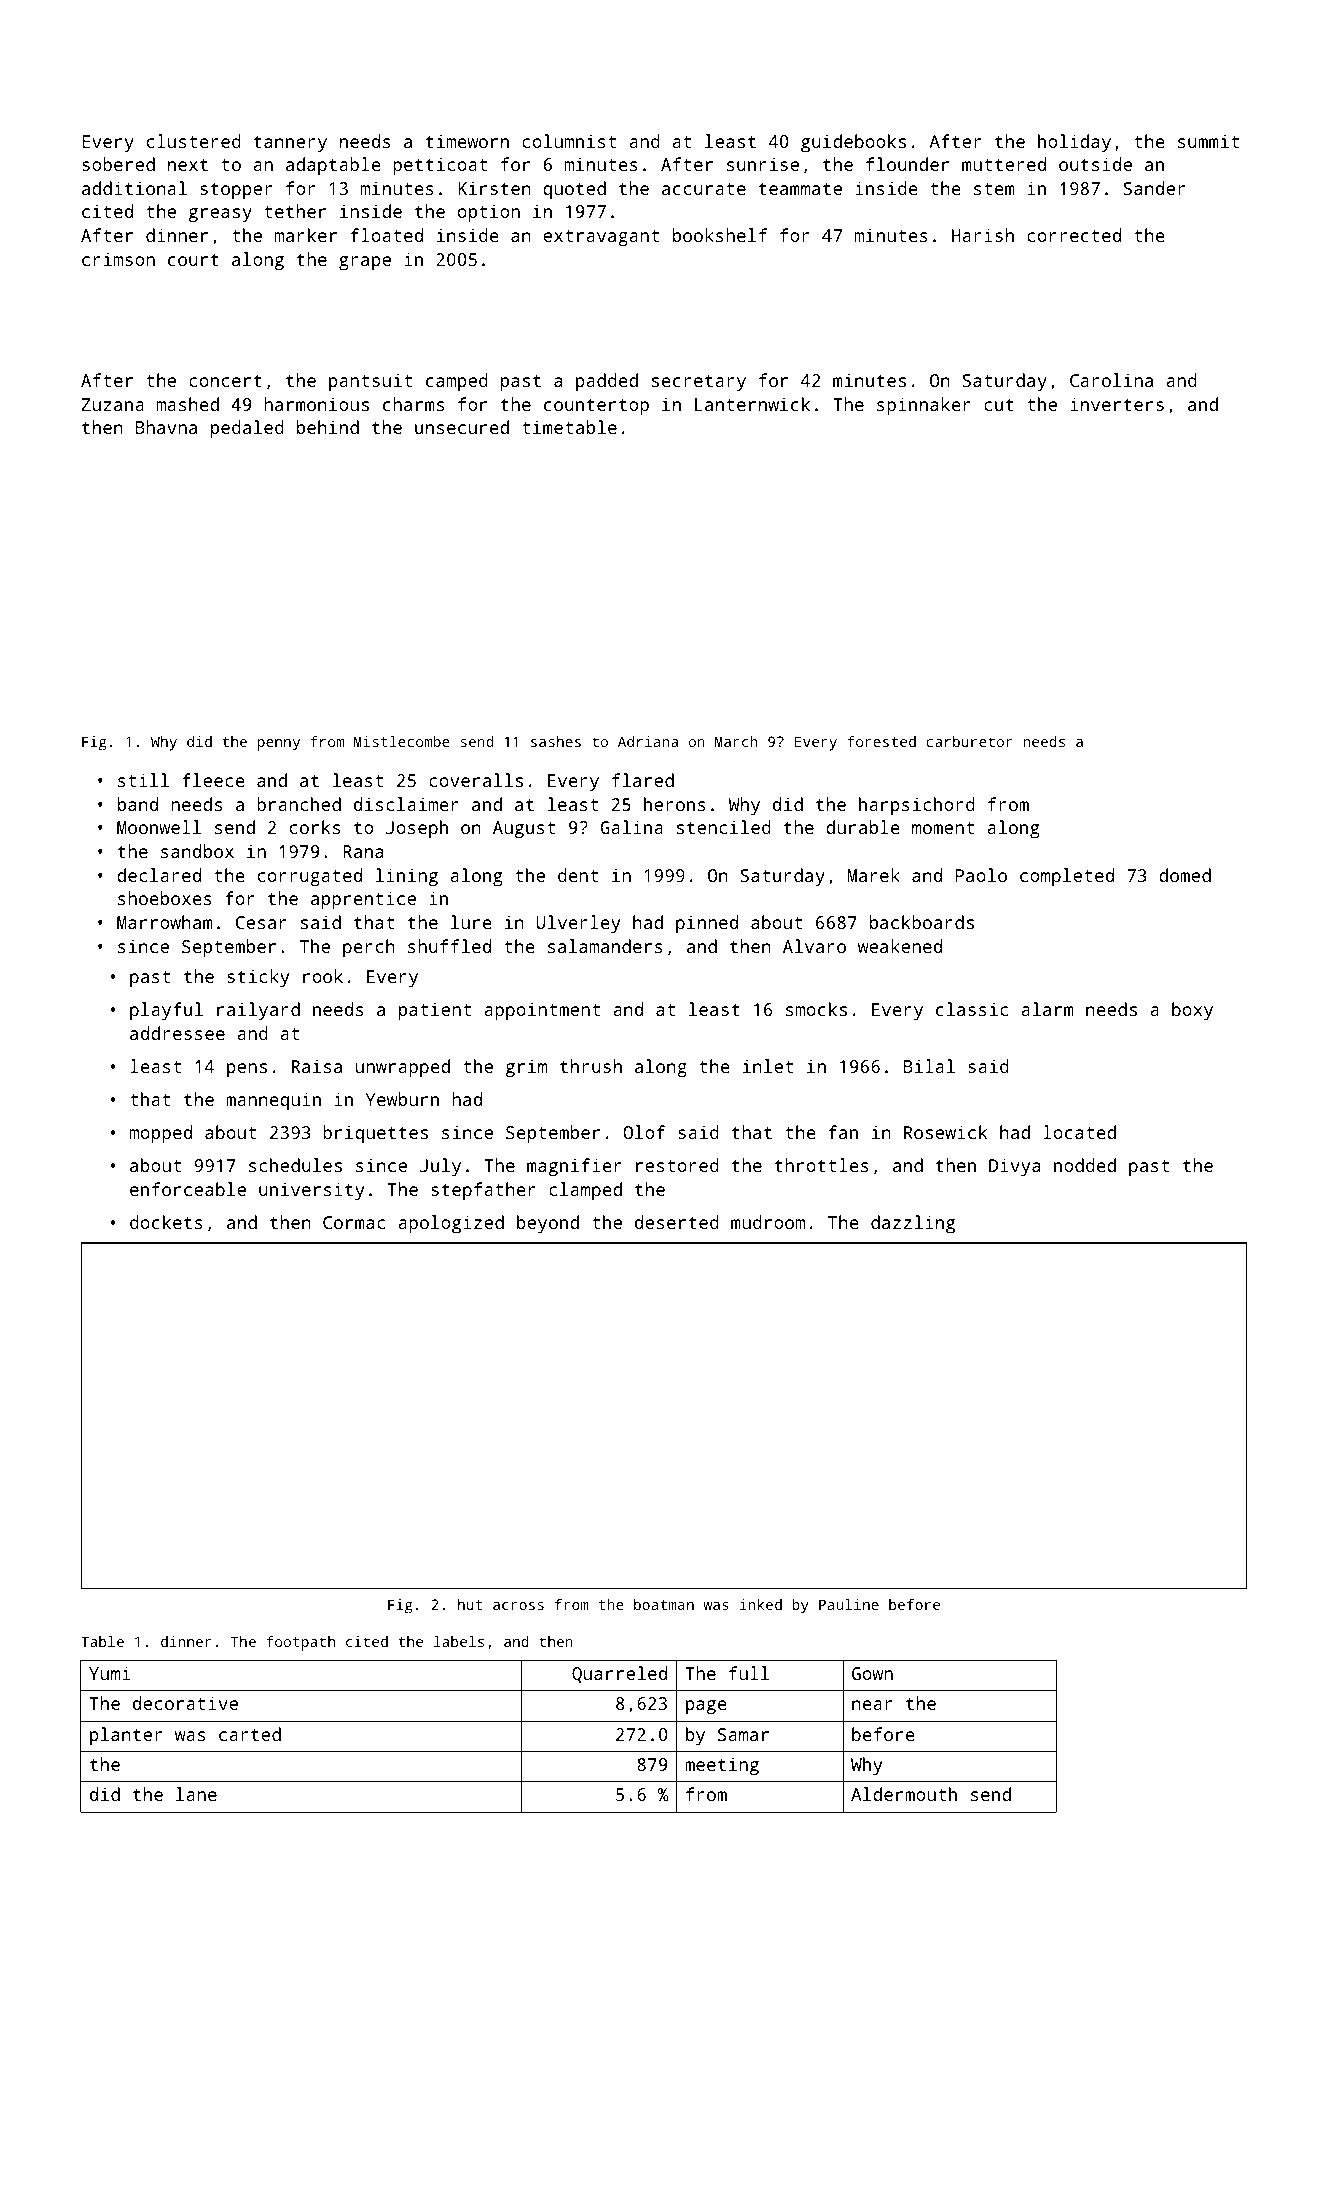 The image size is (1328, 2187). I want to click on footpath, so click(300, 1643).
